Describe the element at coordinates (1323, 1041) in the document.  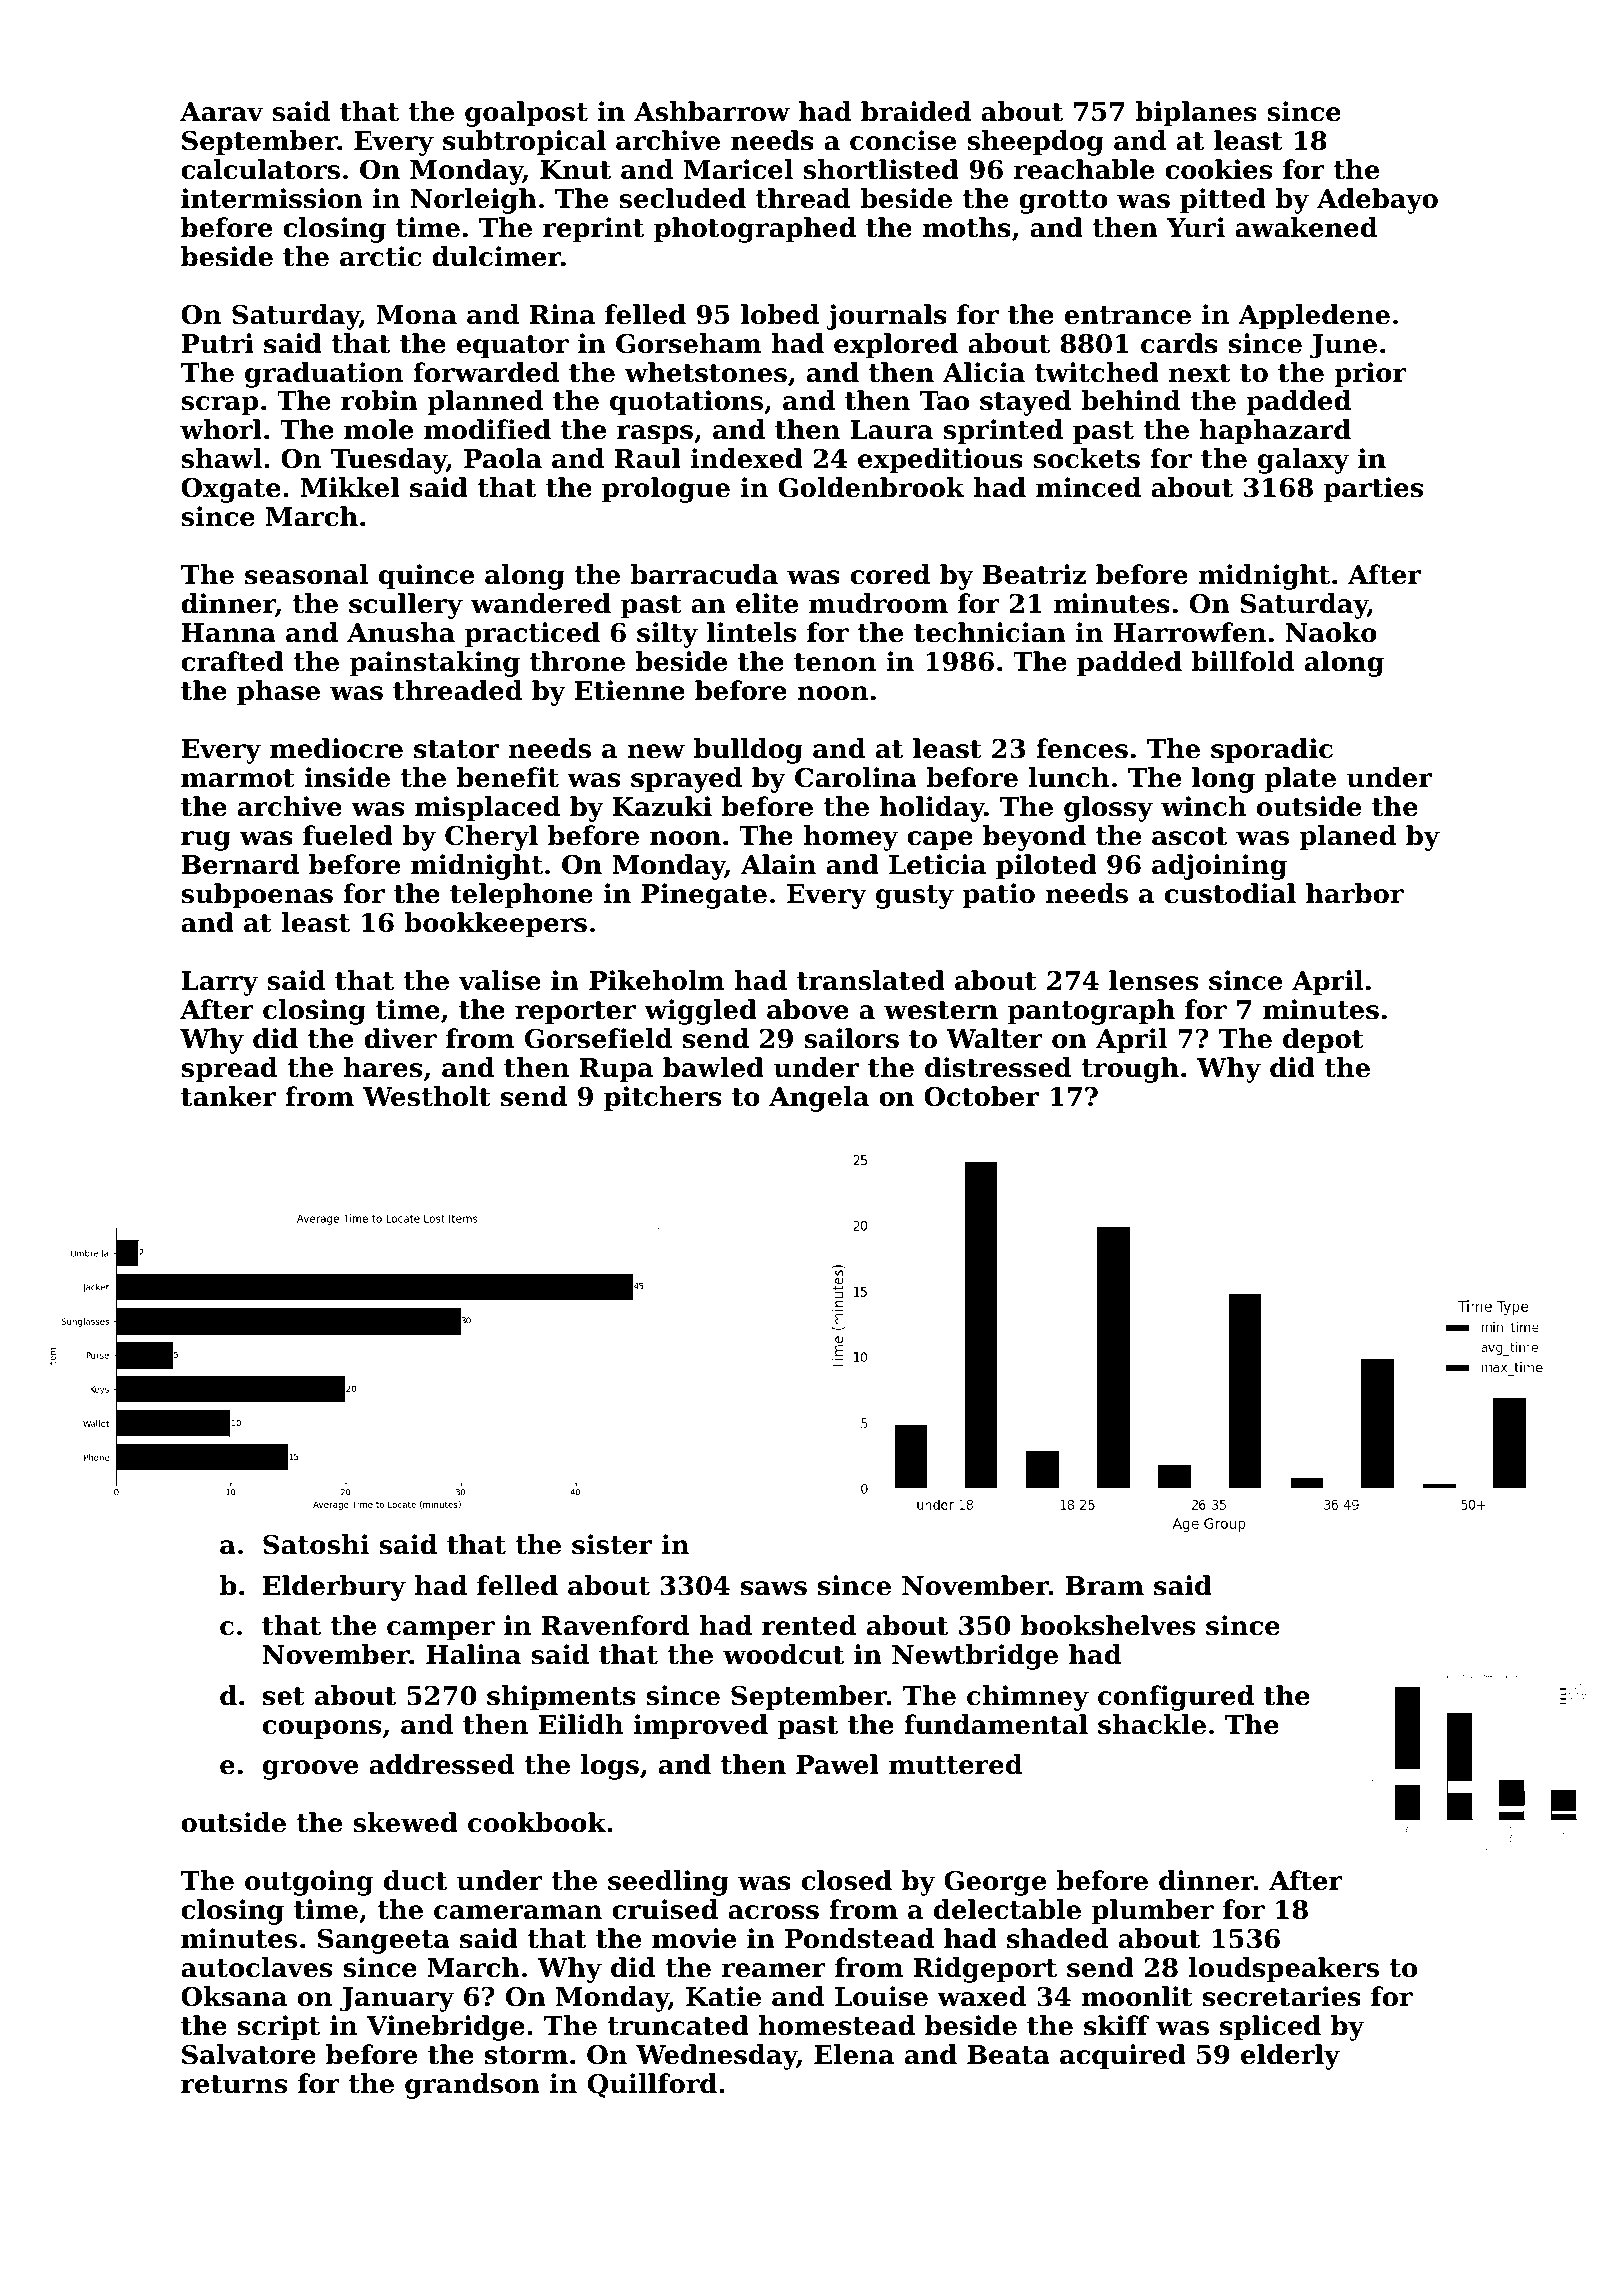
I see `depot` at that location.
